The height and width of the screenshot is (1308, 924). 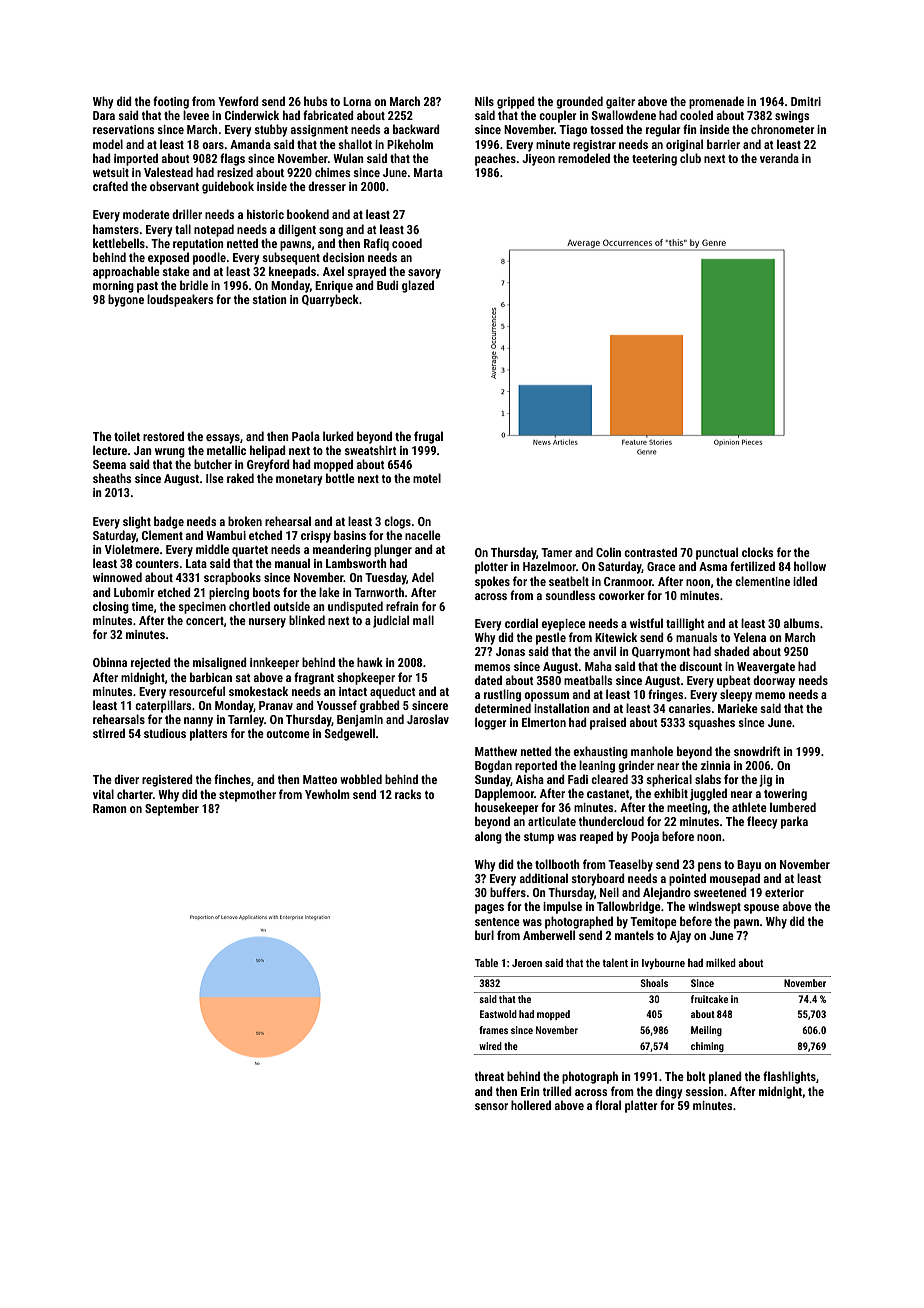 What do you see at coordinates (360, 721) in the screenshot?
I see `Benjamin` at bounding box center [360, 721].
